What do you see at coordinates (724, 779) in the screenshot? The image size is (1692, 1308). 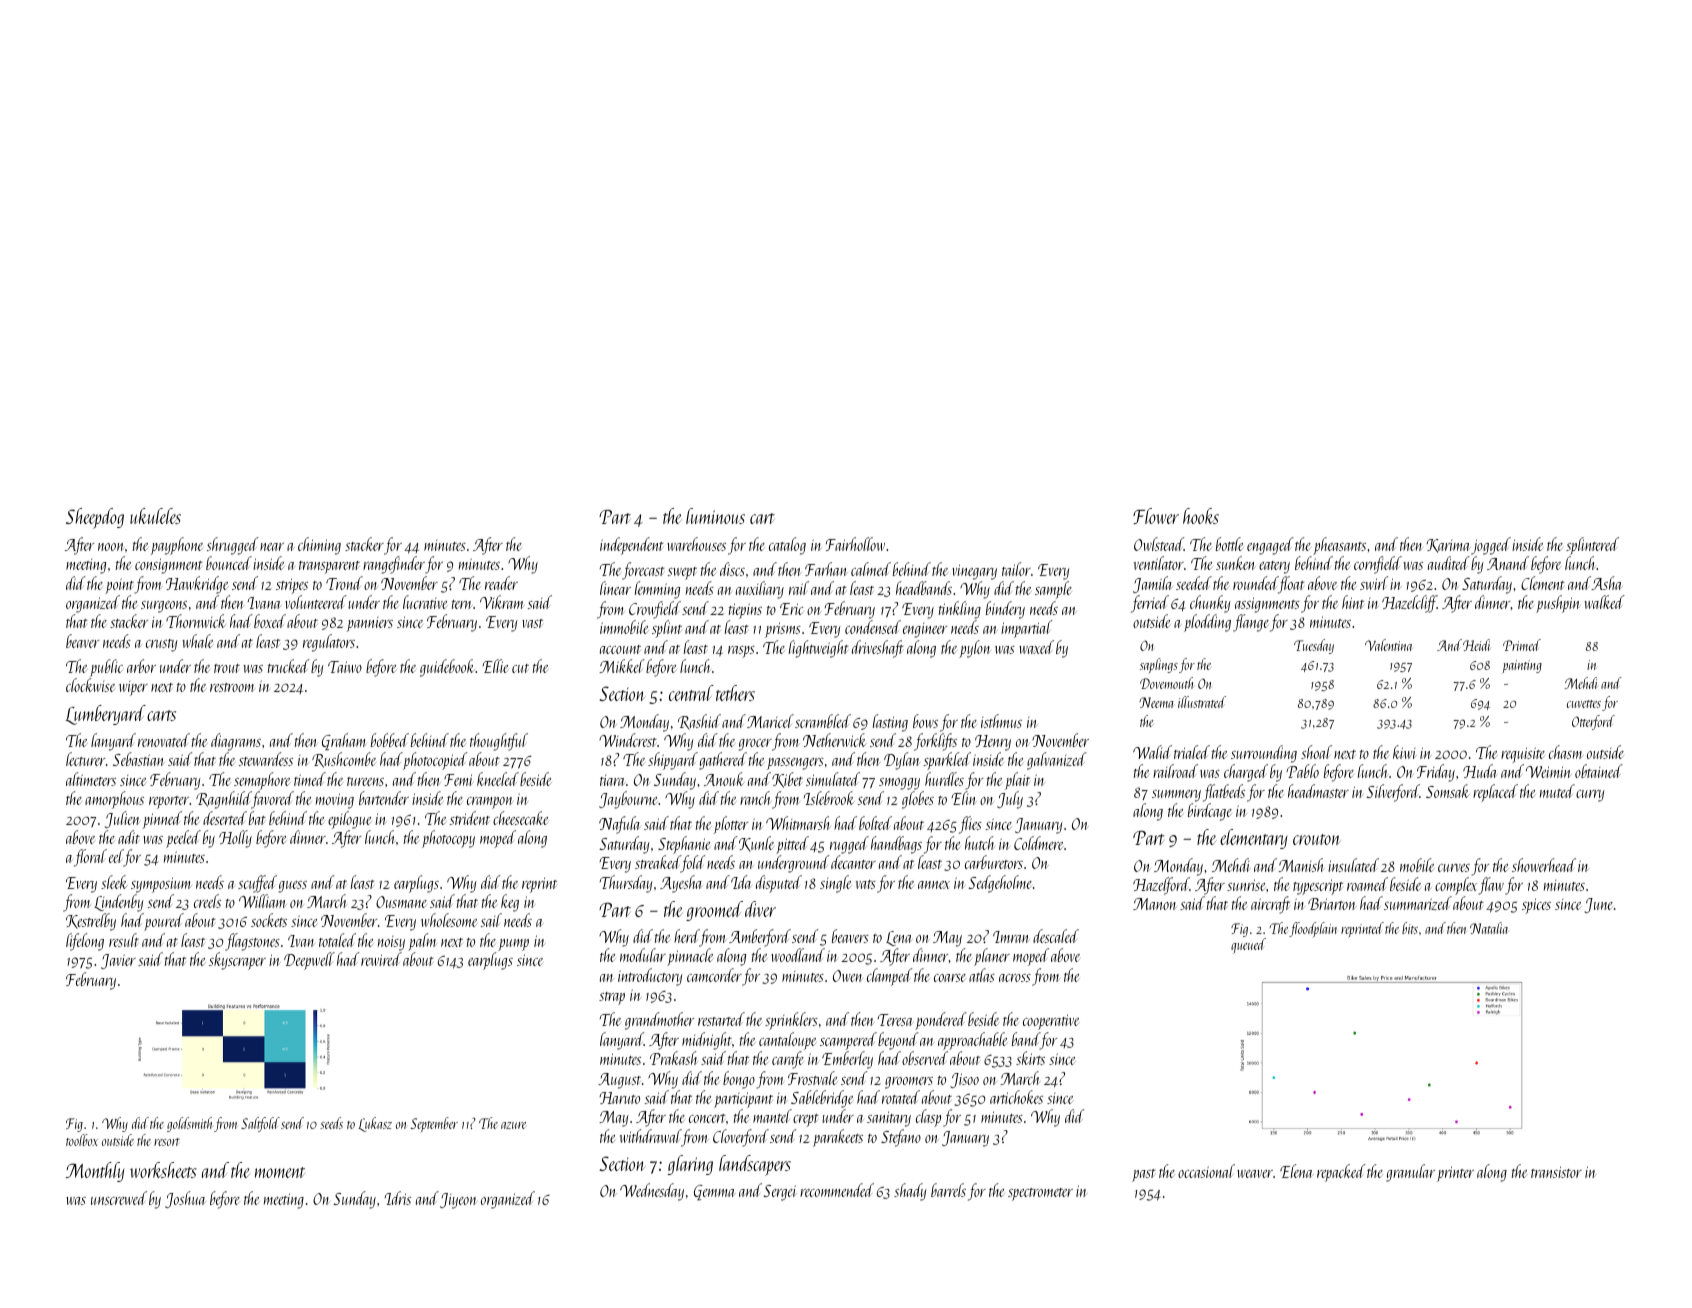 I see `Anouk` at bounding box center [724, 779].
